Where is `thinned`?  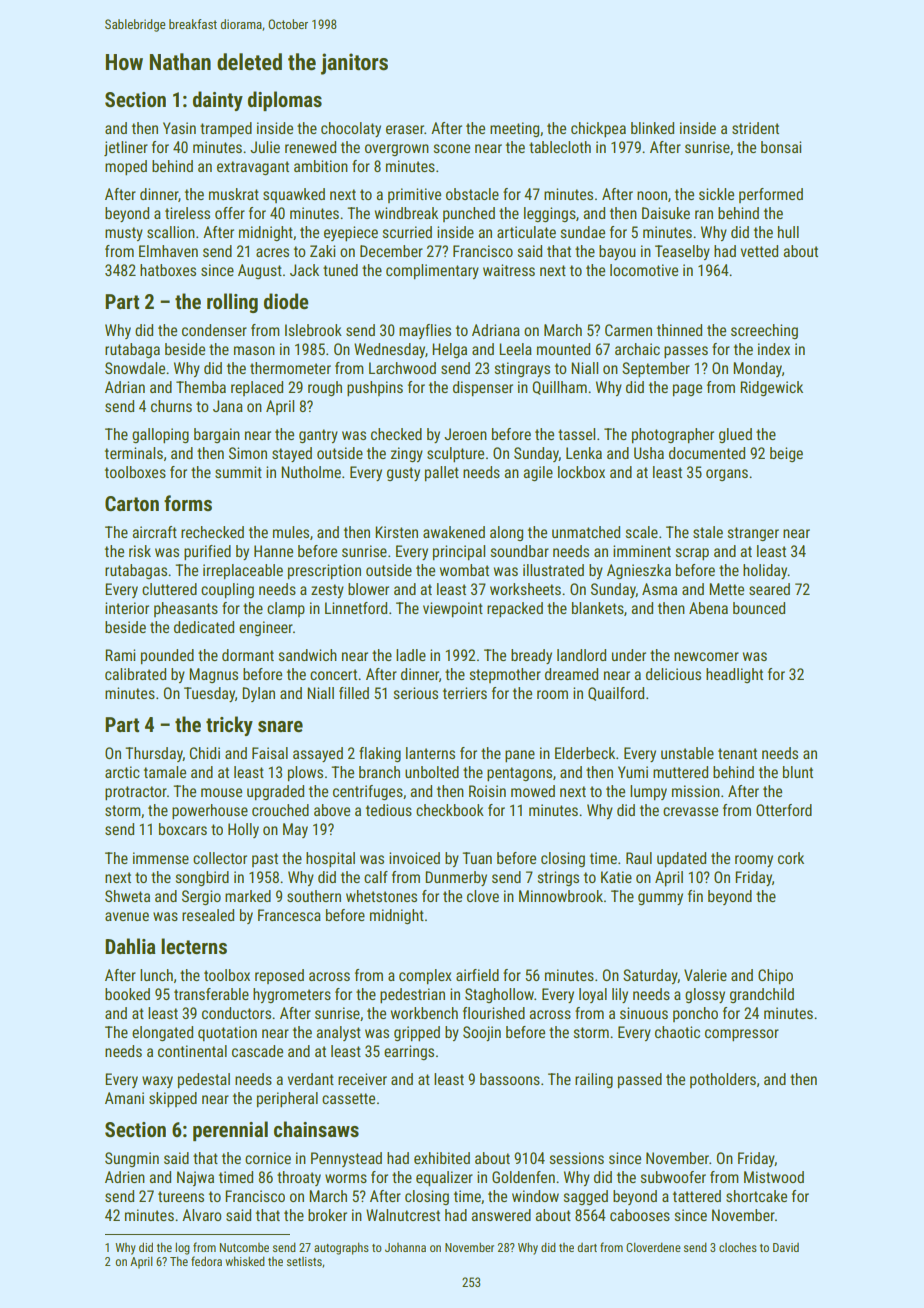 thinned is located at coordinates (679, 330).
